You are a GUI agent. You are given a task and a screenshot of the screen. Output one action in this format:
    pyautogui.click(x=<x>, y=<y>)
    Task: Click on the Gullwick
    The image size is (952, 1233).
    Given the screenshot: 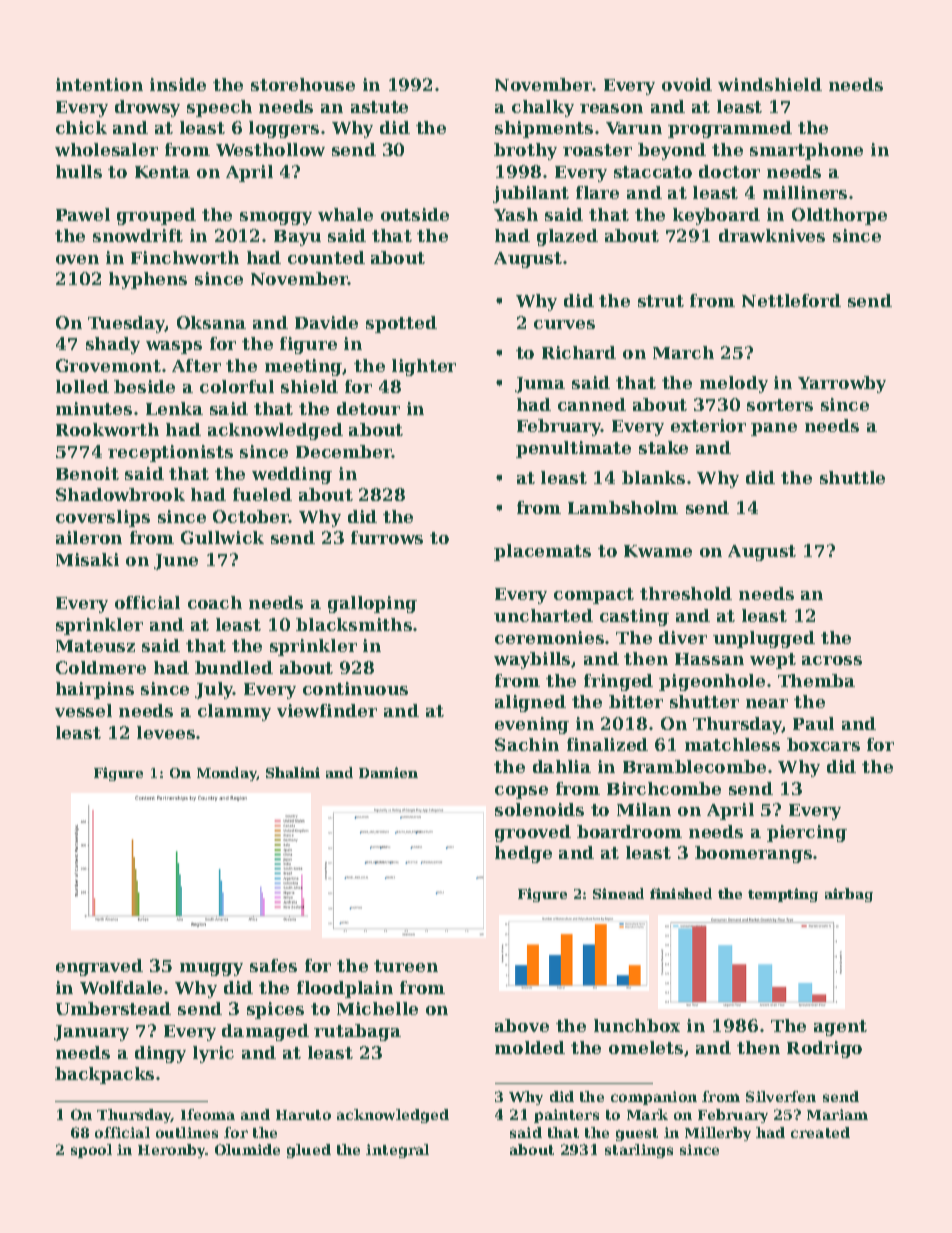 What is the action you would take?
    pyautogui.click(x=222, y=537)
